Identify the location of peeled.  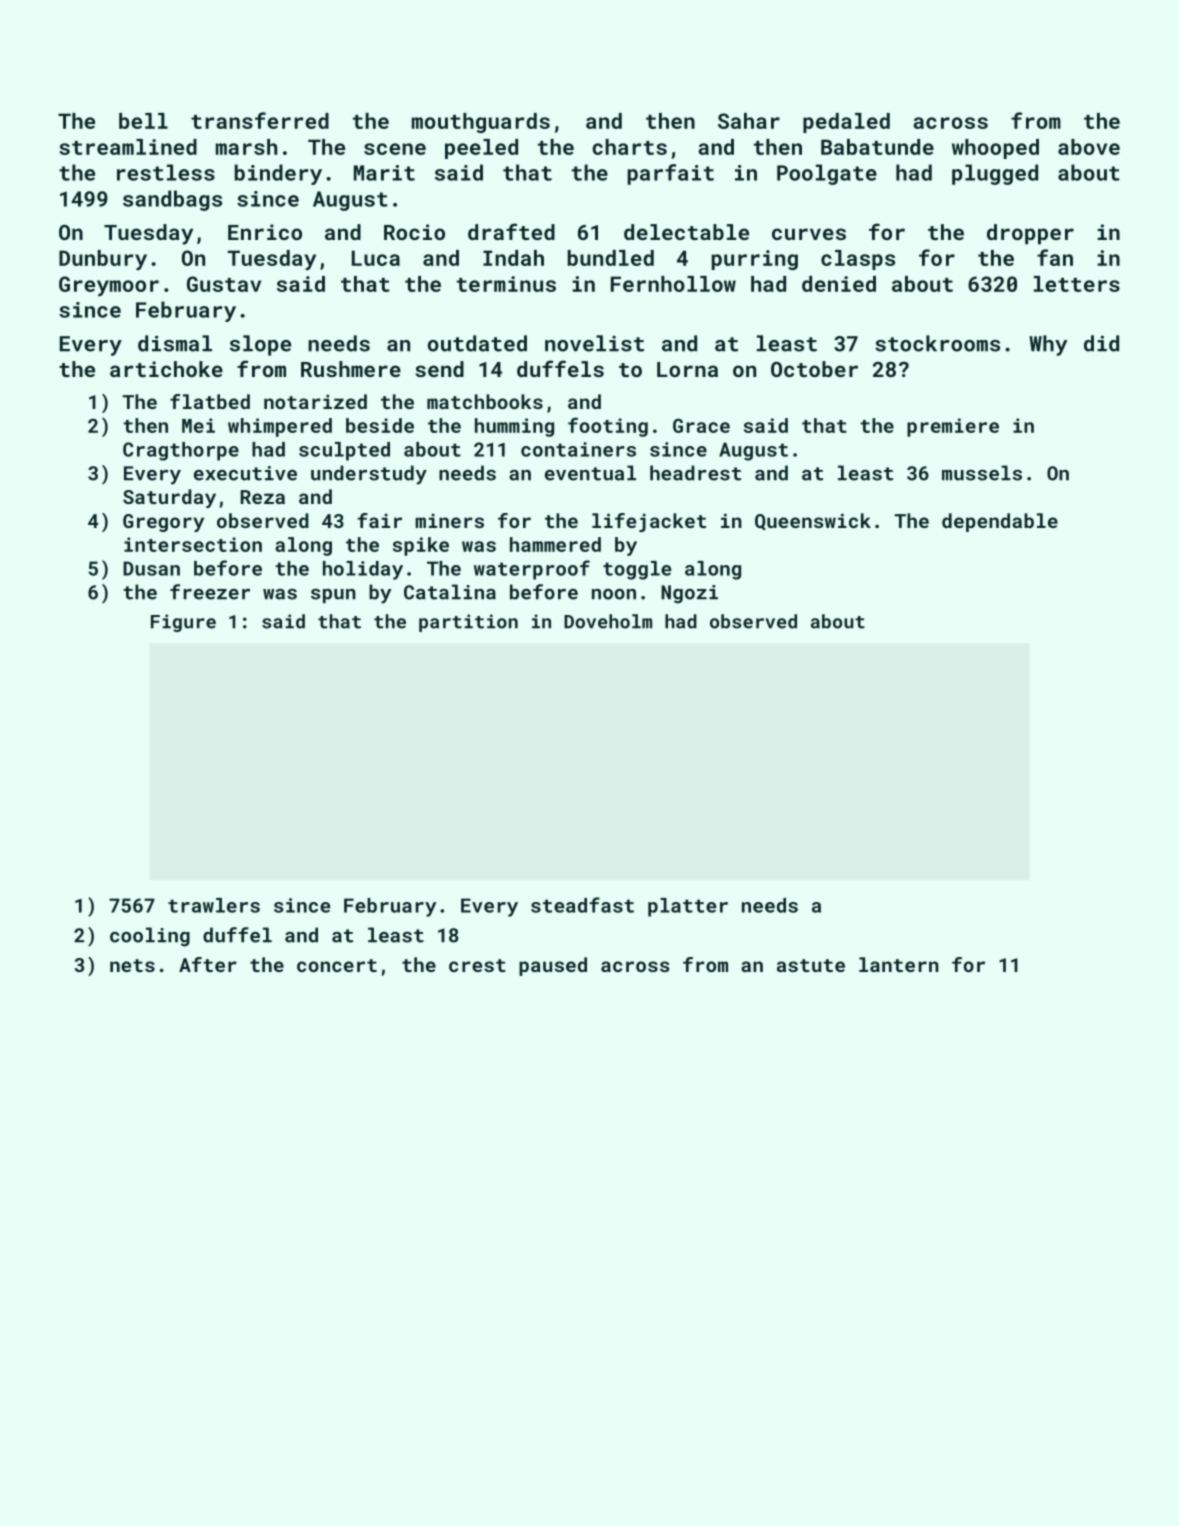
(481, 149).
